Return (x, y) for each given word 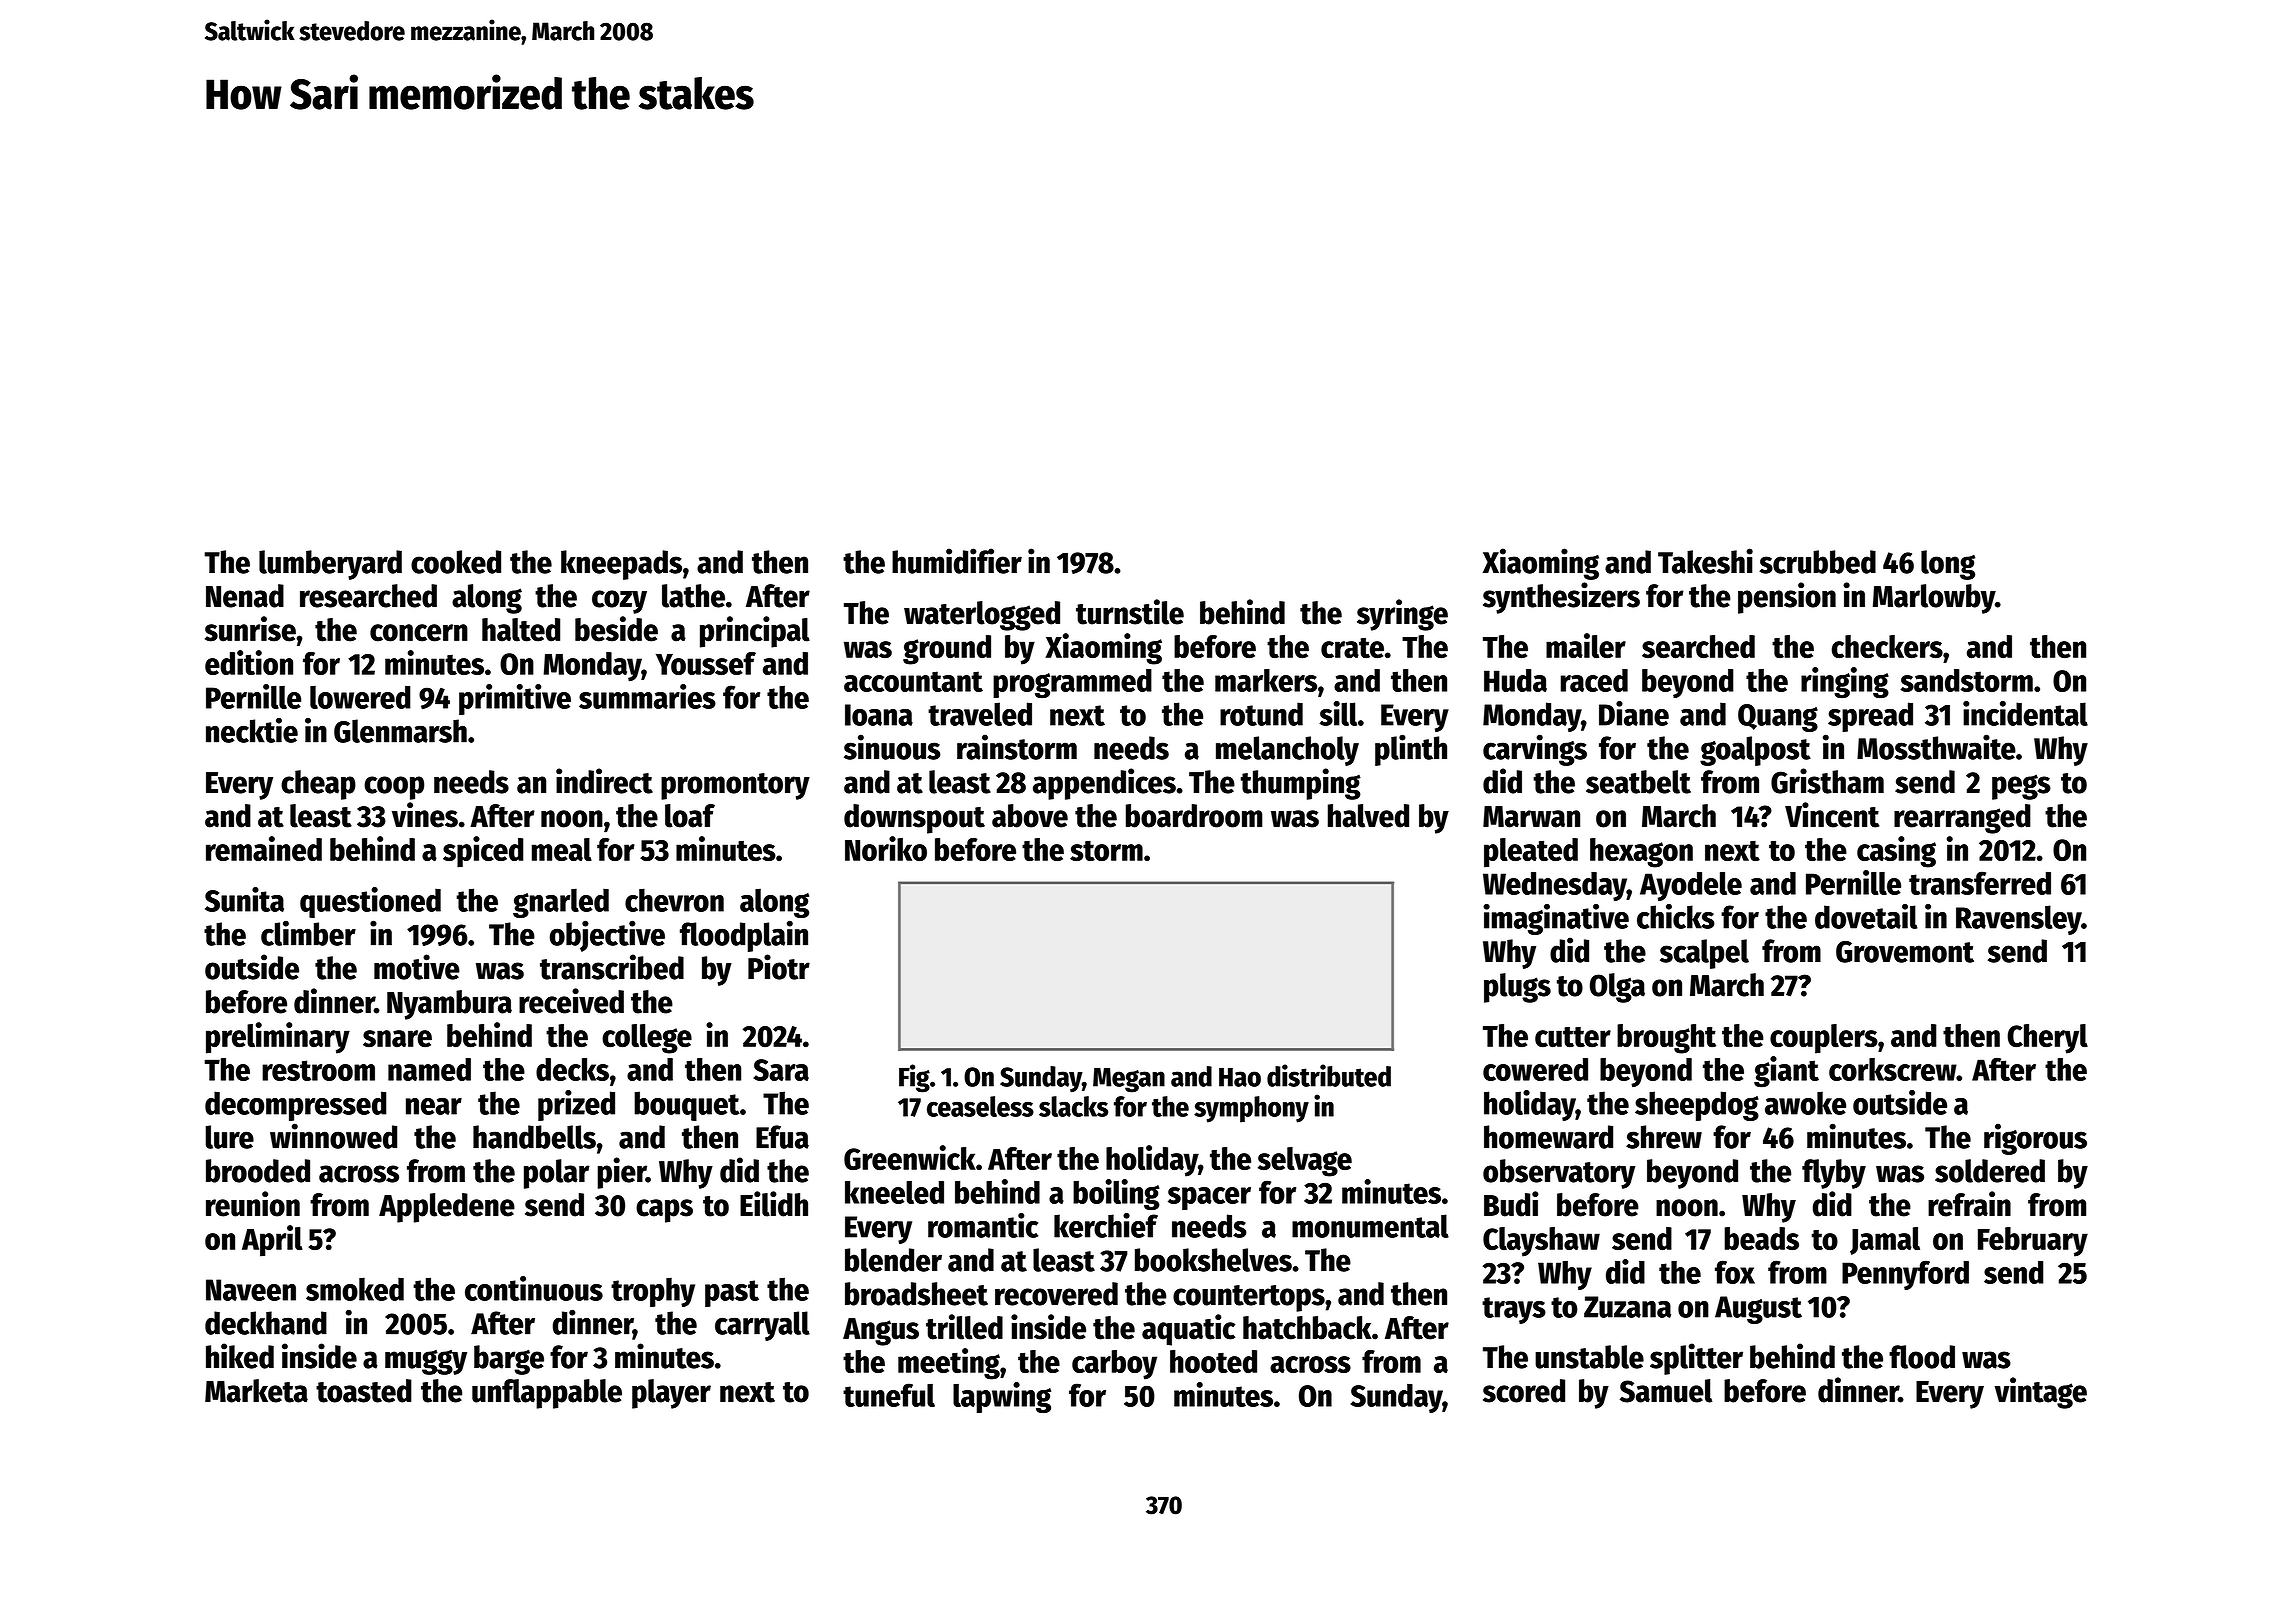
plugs (1517, 988)
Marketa (256, 1391)
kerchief (1106, 1225)
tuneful (889, 1395)
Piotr (779, 967)
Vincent (1832, 815)
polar (557, 1174)
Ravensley (2019, 920)
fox (1735, 1272)
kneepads (621, 565)
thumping (1301, 784)
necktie (252, 730)
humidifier (957, 561)
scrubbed (1817, 562)
